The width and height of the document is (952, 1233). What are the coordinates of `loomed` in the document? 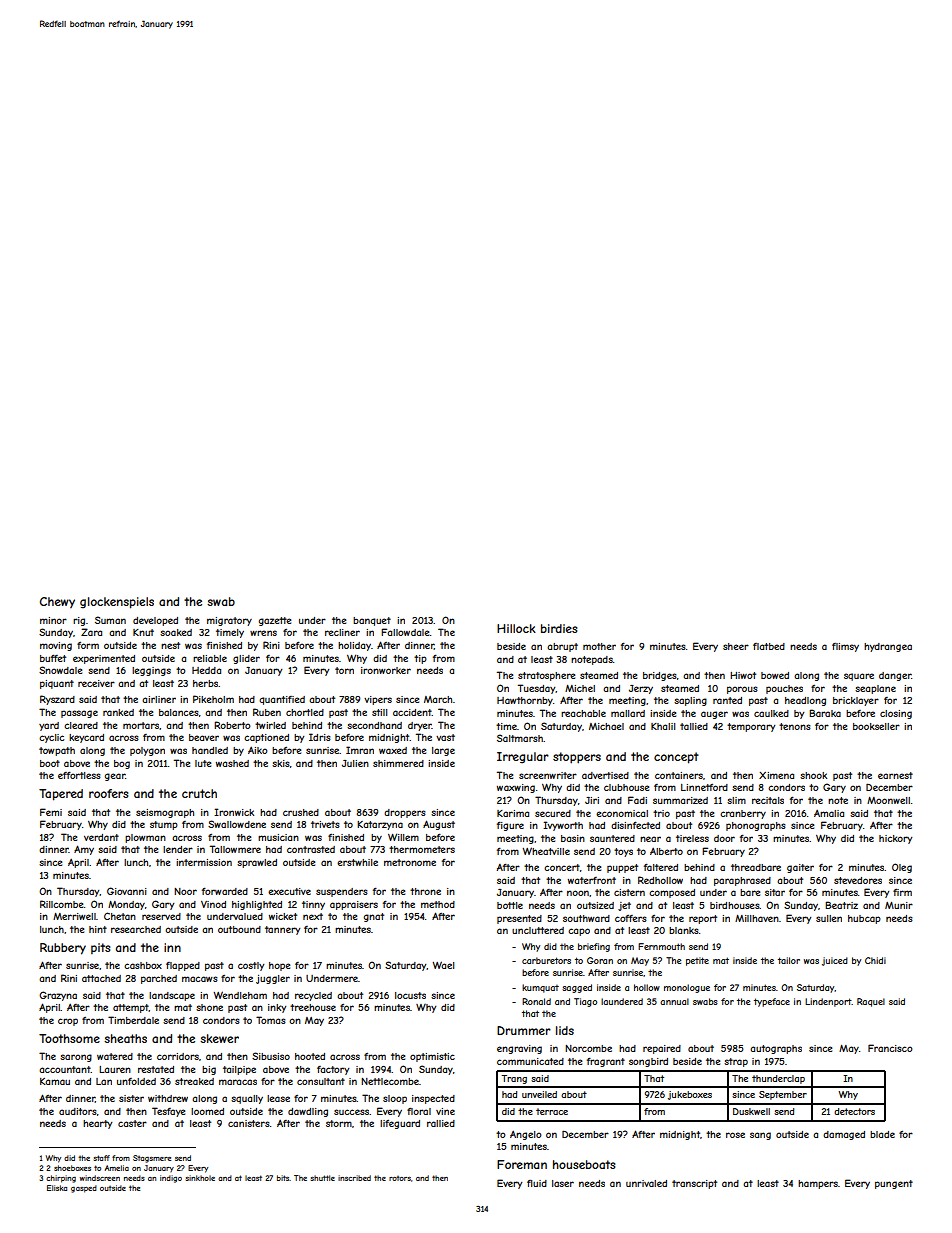 It's located at (207, 1111).
